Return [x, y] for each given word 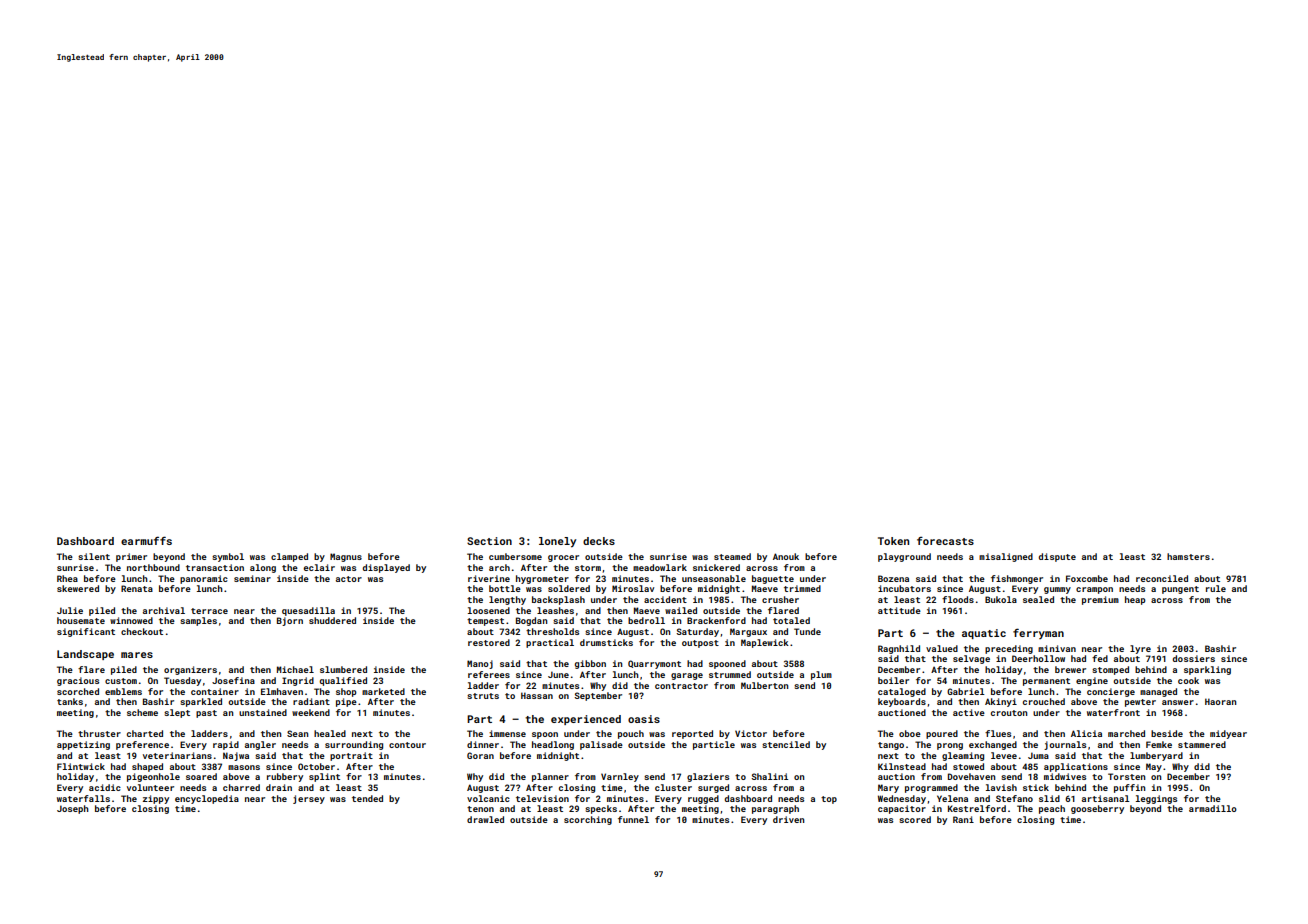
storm [588, 568]
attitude [899, 610]
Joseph [73, 809]
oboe [910, 733]
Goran [480, 755]
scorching [588, 820]
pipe [346, 702]
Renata [137, 588]
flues [998, 733]
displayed [386, 568]
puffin [1129, 788]
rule [1216, 588]
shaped [147, 767]
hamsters [1188, 556]
